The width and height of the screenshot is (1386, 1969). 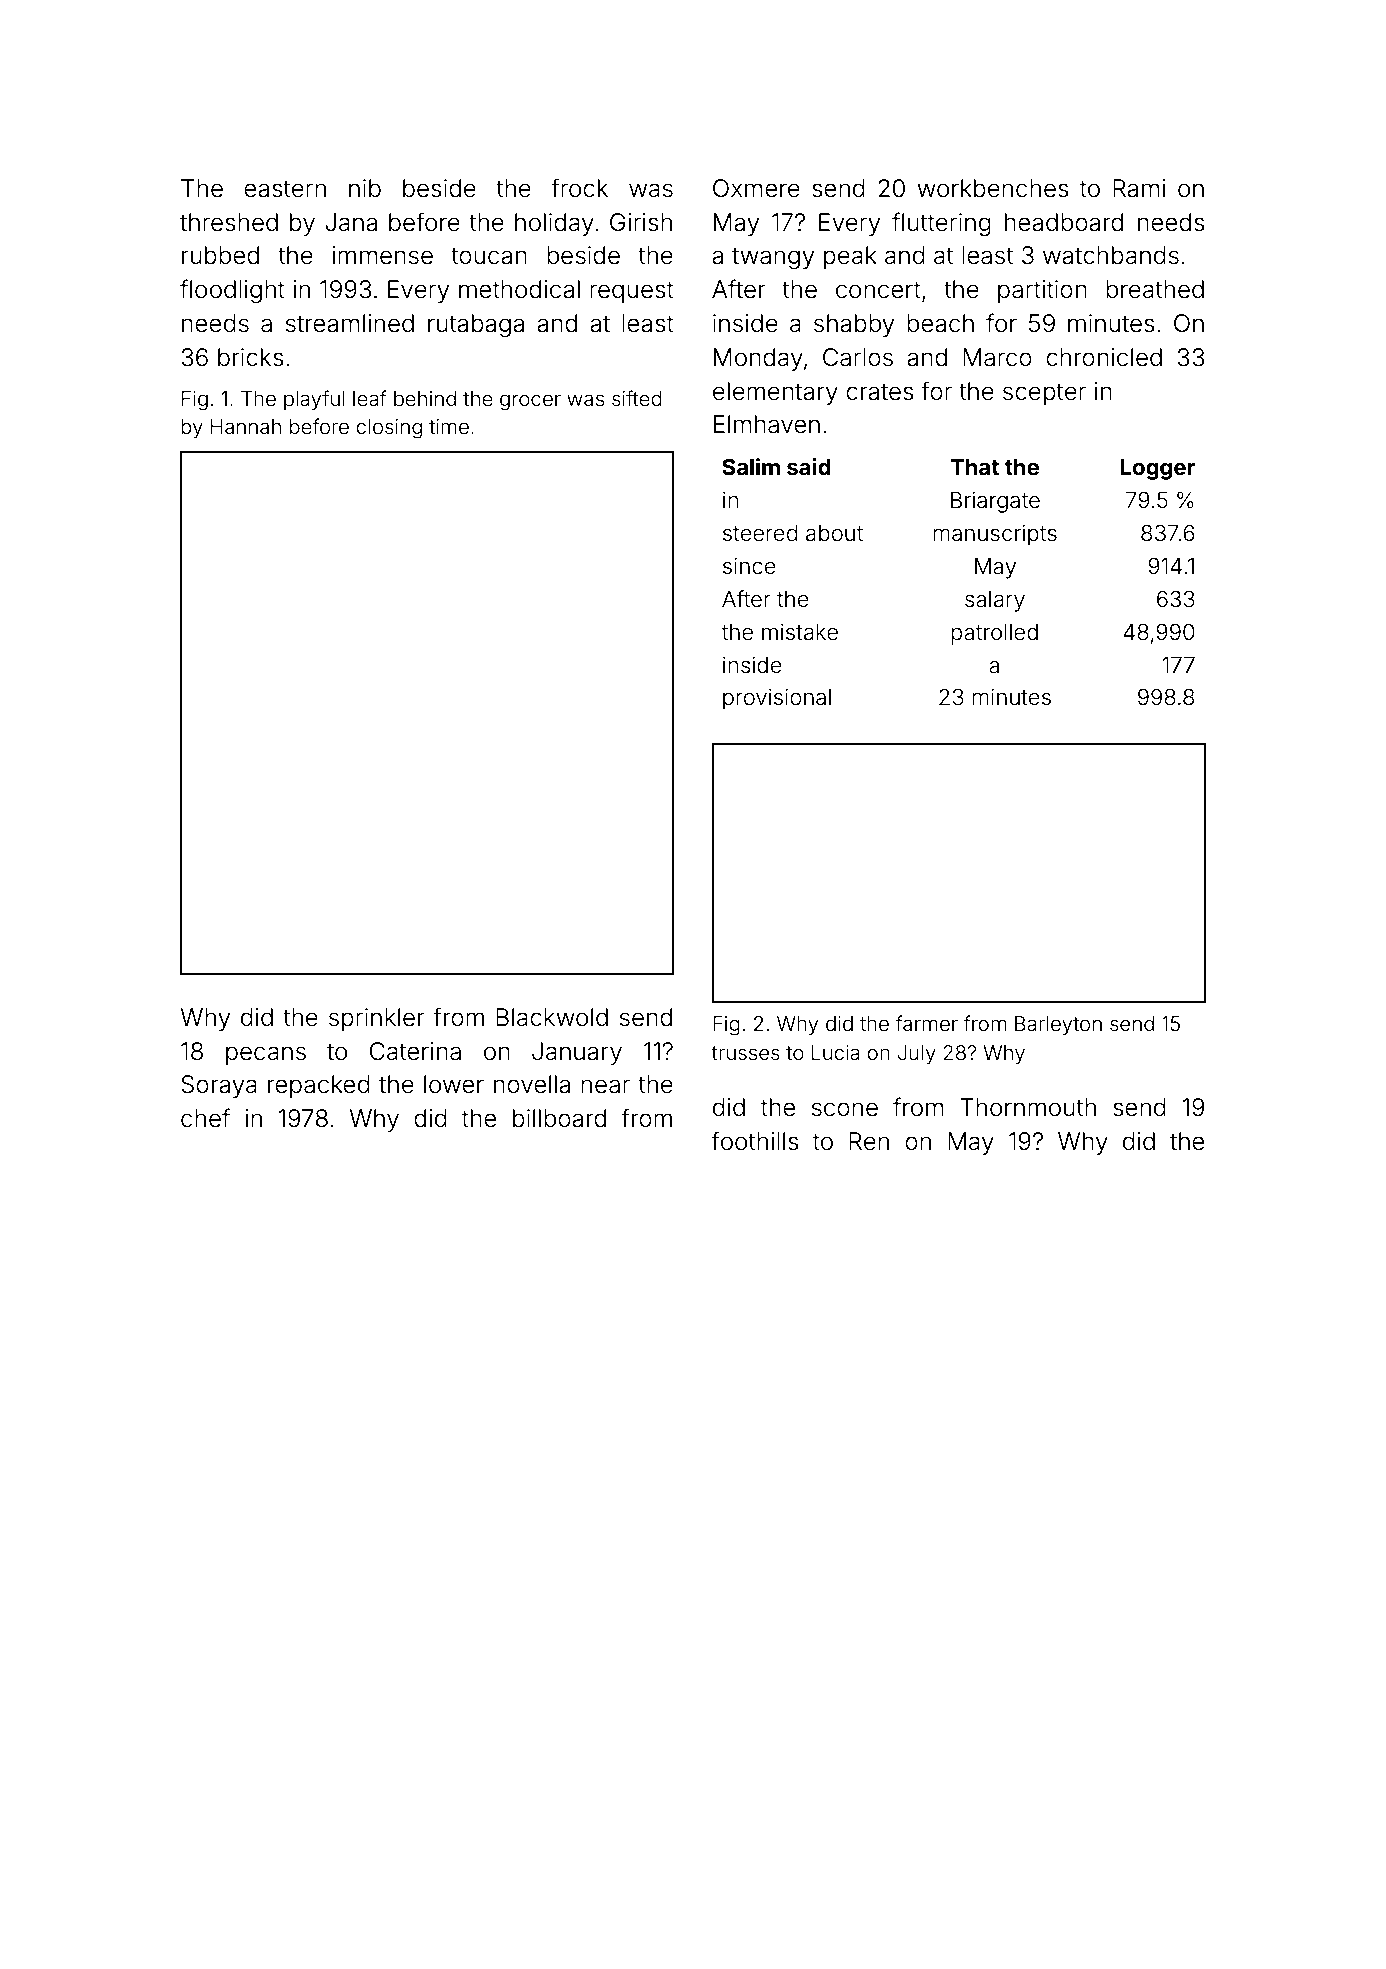 I want to click on breathed, so click(x=1155, y=289).
